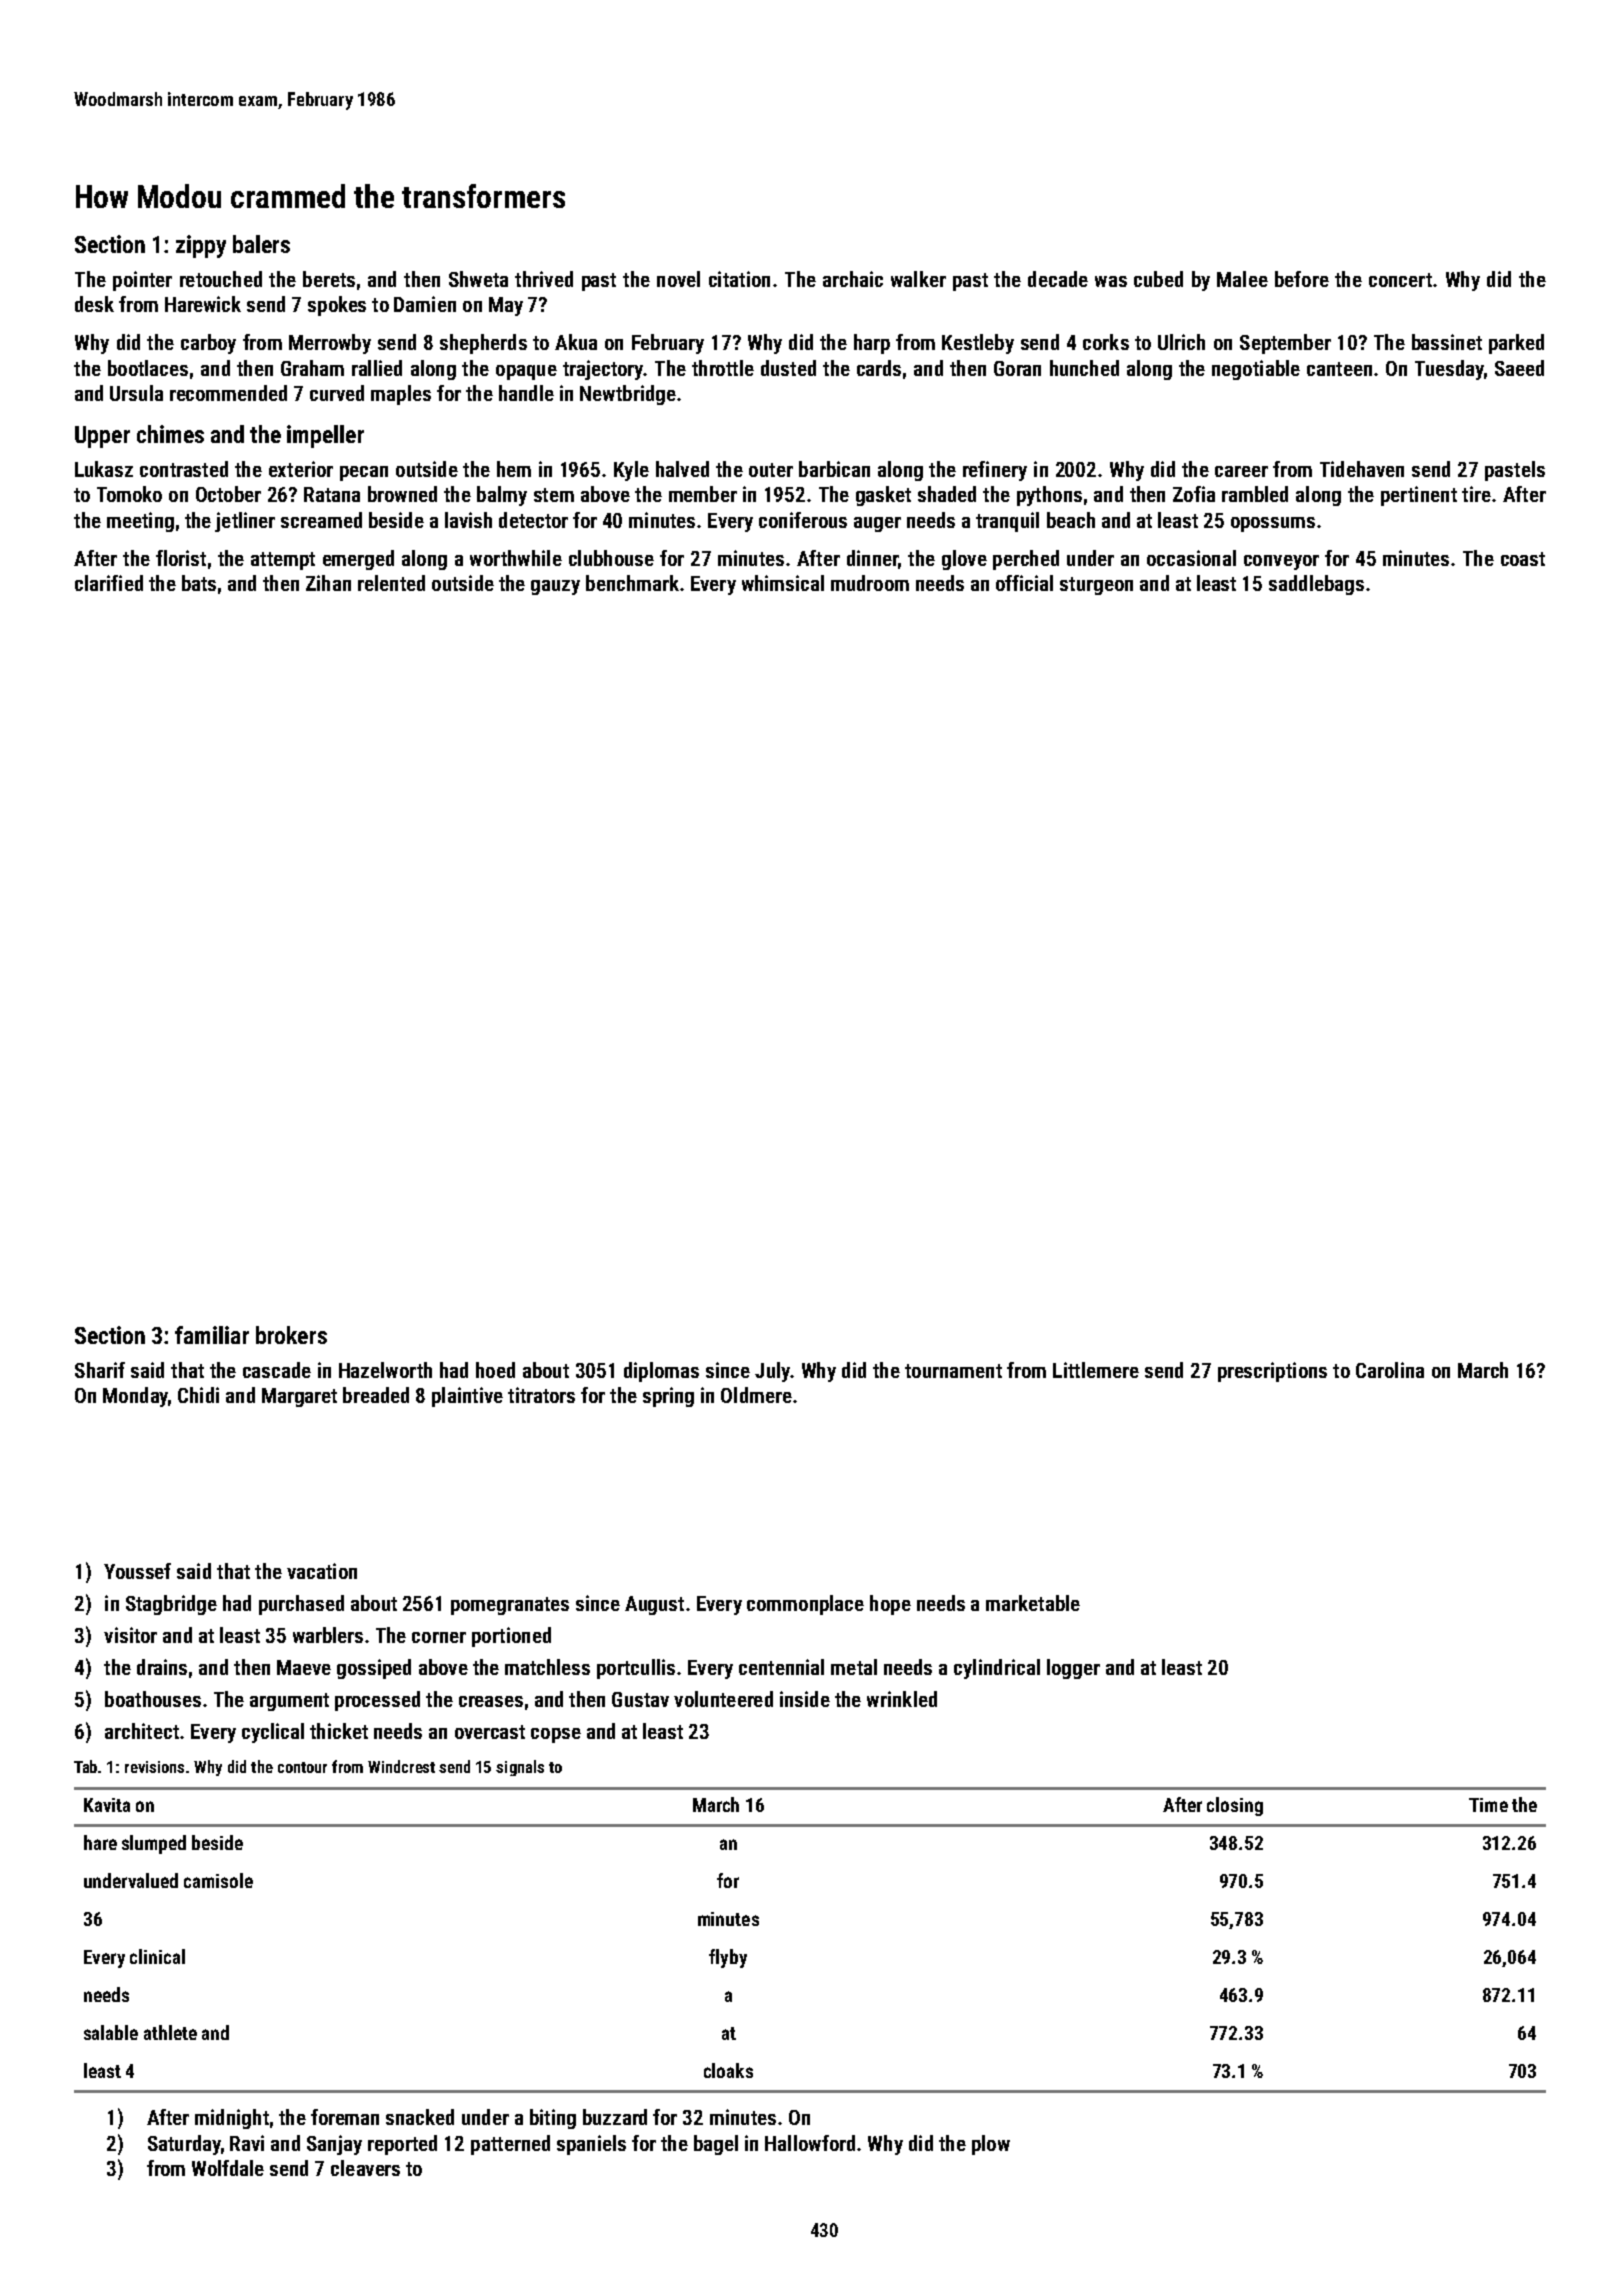 The width and height of the screenshot is (1620, 2292). What do you see at coordinates (555, 587) in the screenshot?
I see `gauzy` at bounding box center [555, 587].
